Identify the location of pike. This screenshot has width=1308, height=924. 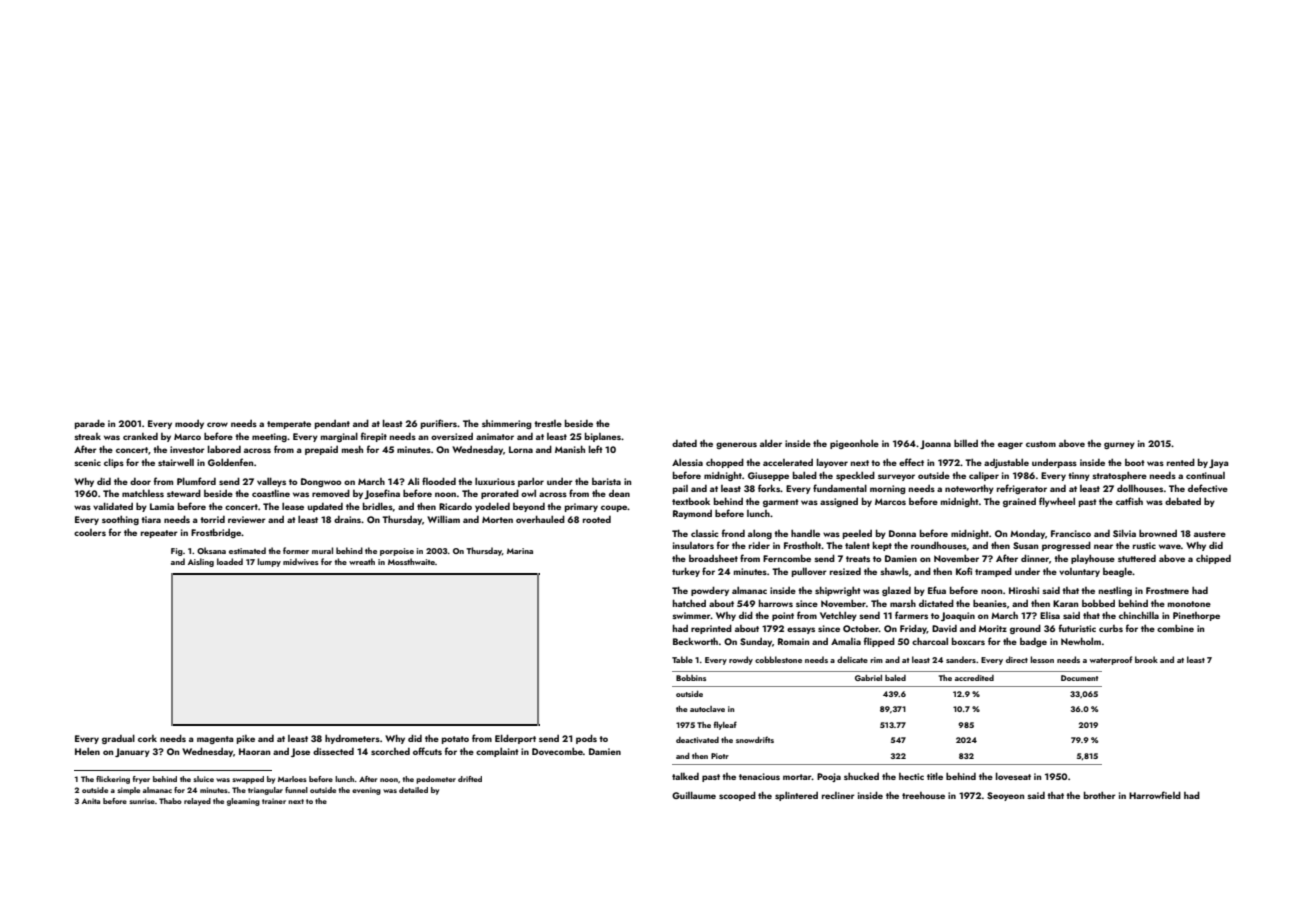
(246, 739).
